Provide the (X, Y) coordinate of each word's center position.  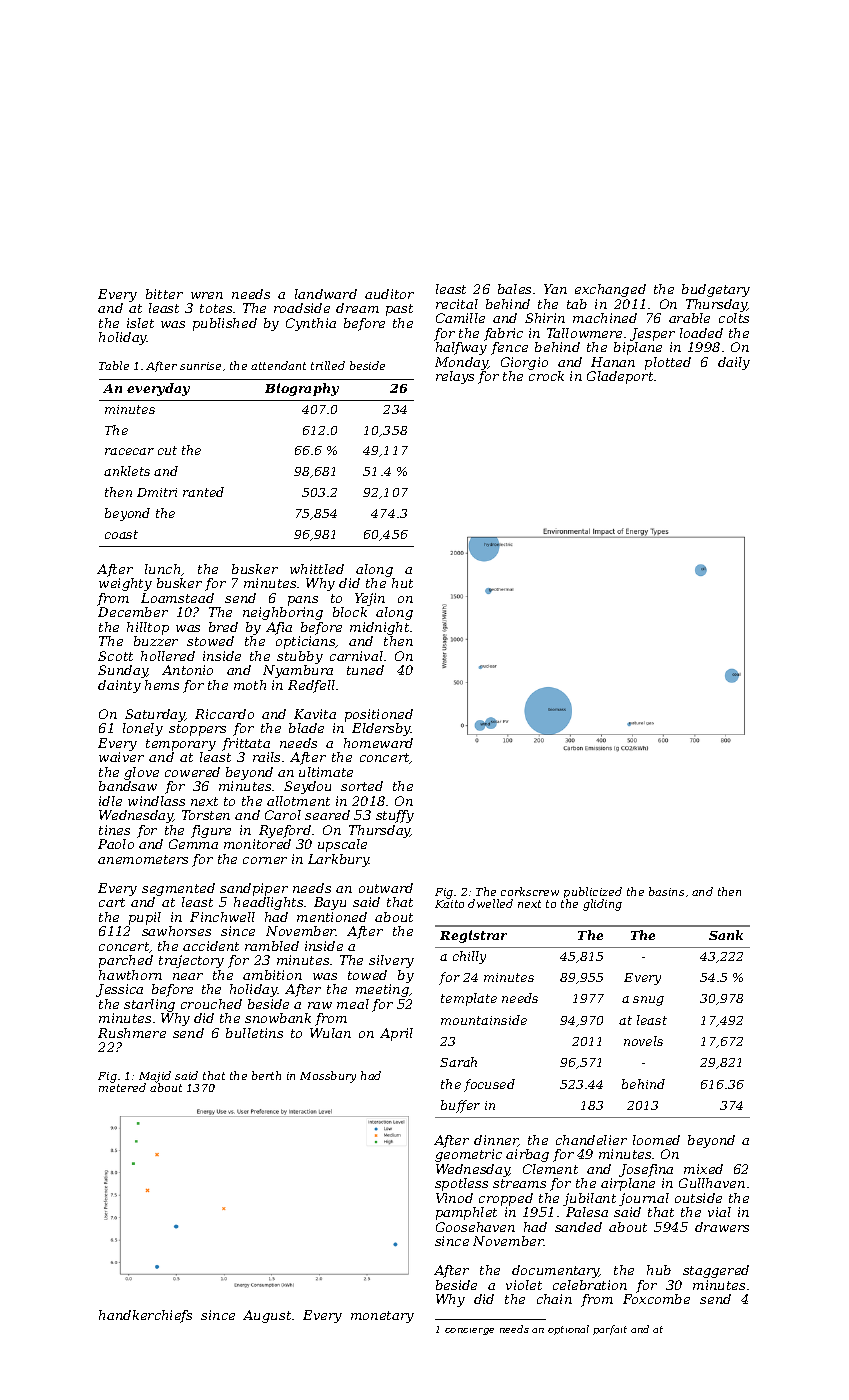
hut (402, 583)
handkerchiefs (145, 1316)
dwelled (490, 903)
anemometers (143, 859)
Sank (726, 935)
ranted (203, 492)
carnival (356, 656)
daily (734, 363)
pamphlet (466, 1213)
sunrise (200, 366)
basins (666, 891)
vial (719, 1212)
